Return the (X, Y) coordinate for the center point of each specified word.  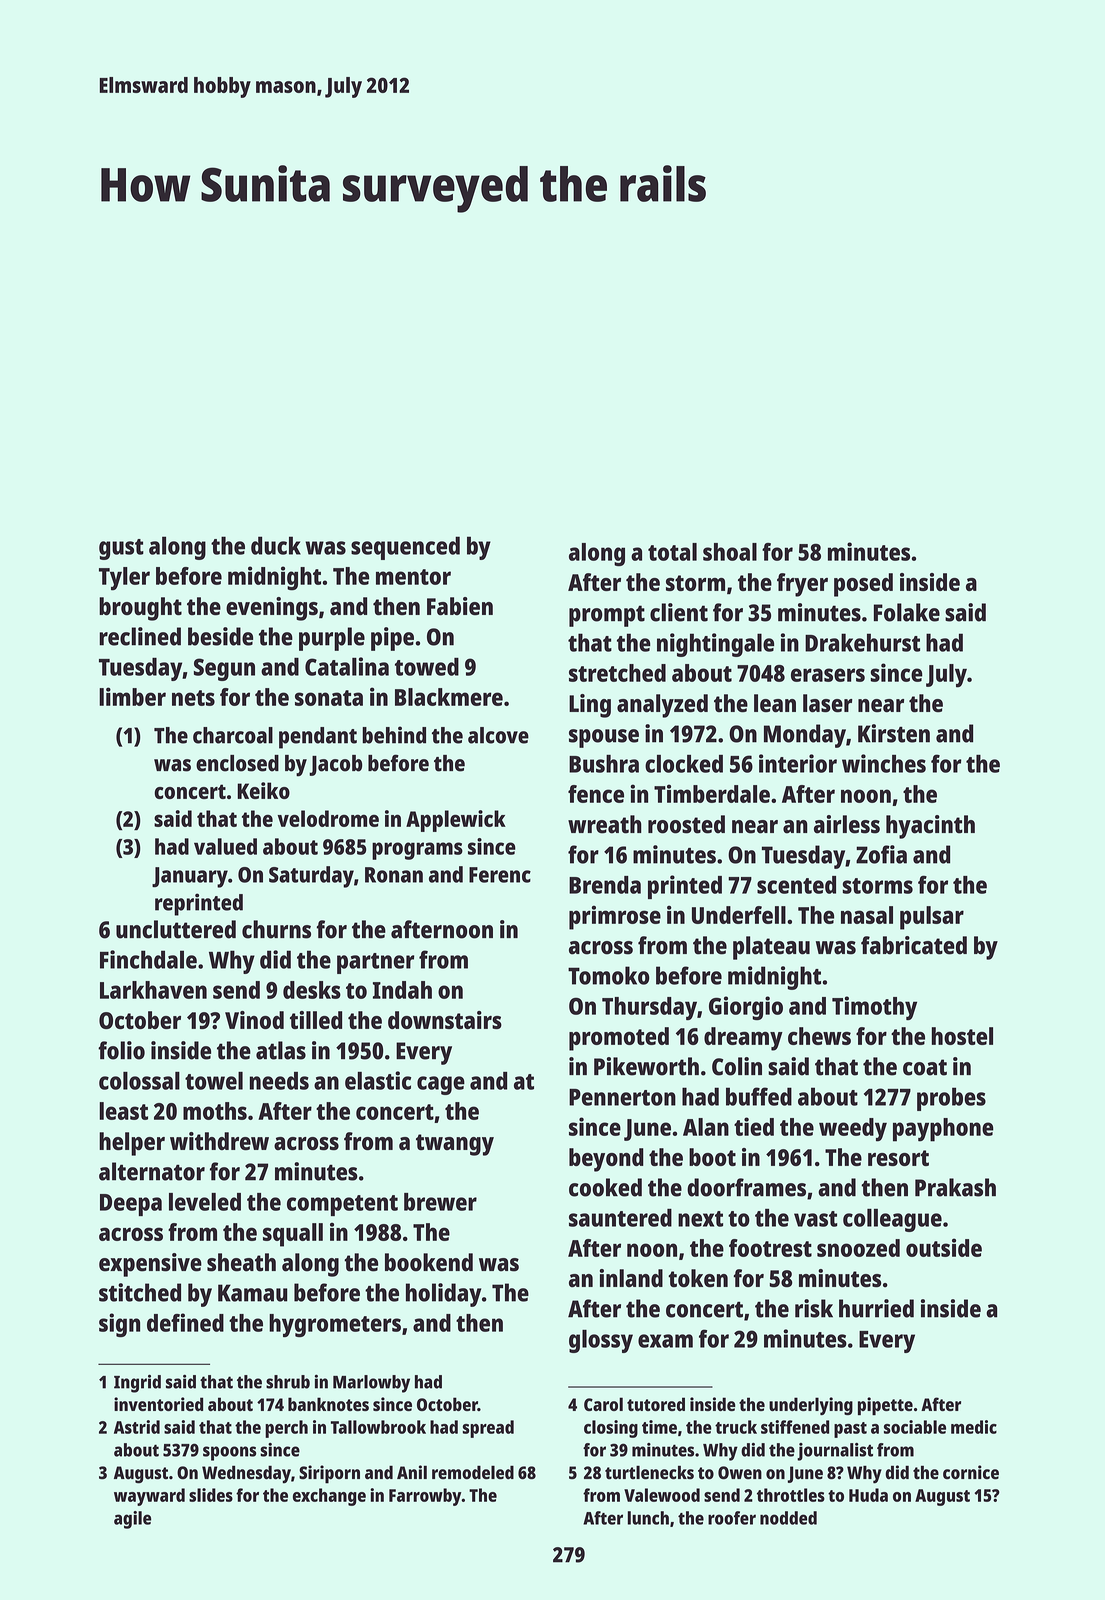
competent (342, 1205)
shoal (730, 552)
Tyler (124, 579)
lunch (648, 1518)
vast (815, 1219)
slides (211, 1495)
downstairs (445, 1020)
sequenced (405, 548)
